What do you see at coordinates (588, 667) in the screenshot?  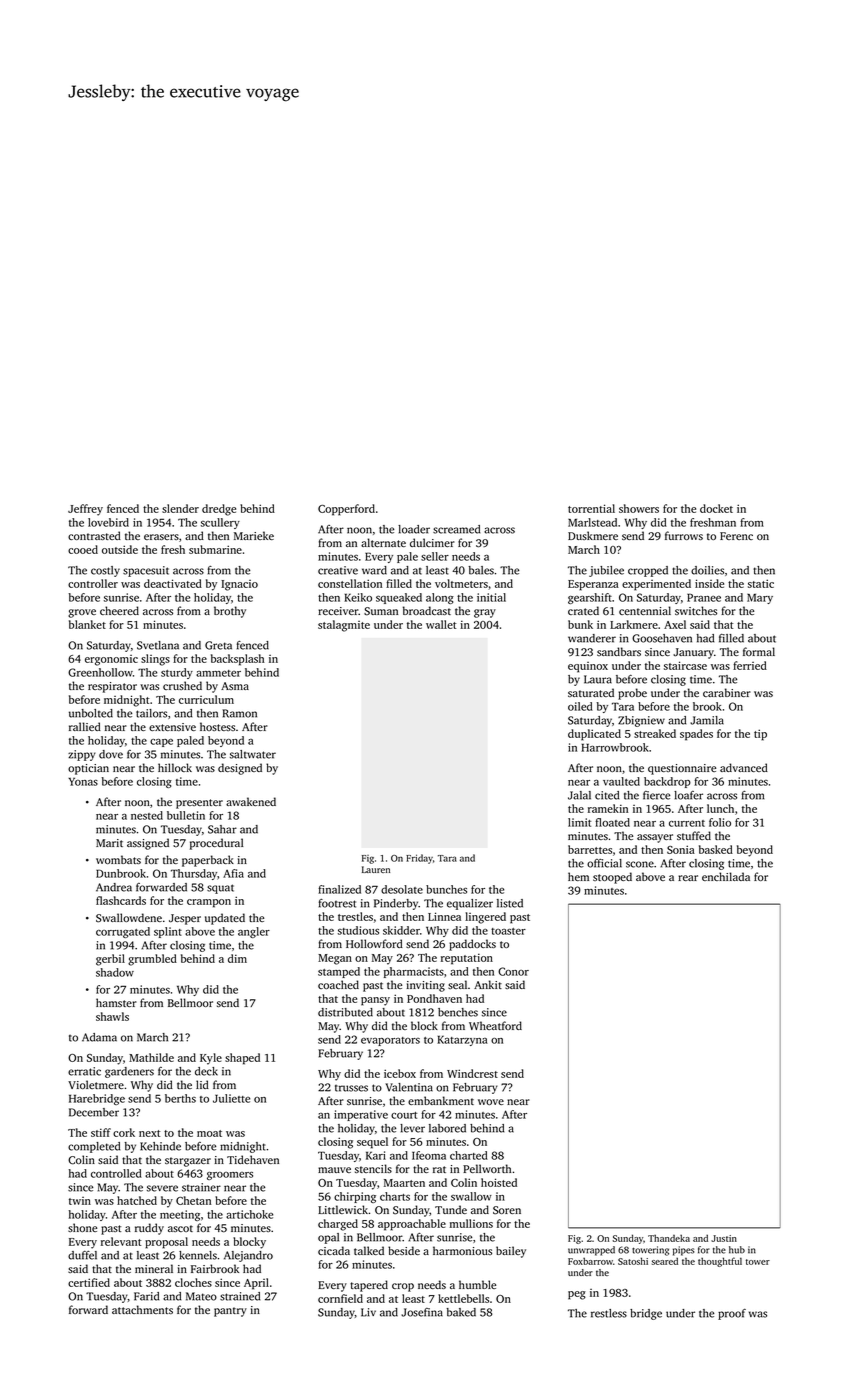 I see `equinox` at bounding box center [588, 667].
